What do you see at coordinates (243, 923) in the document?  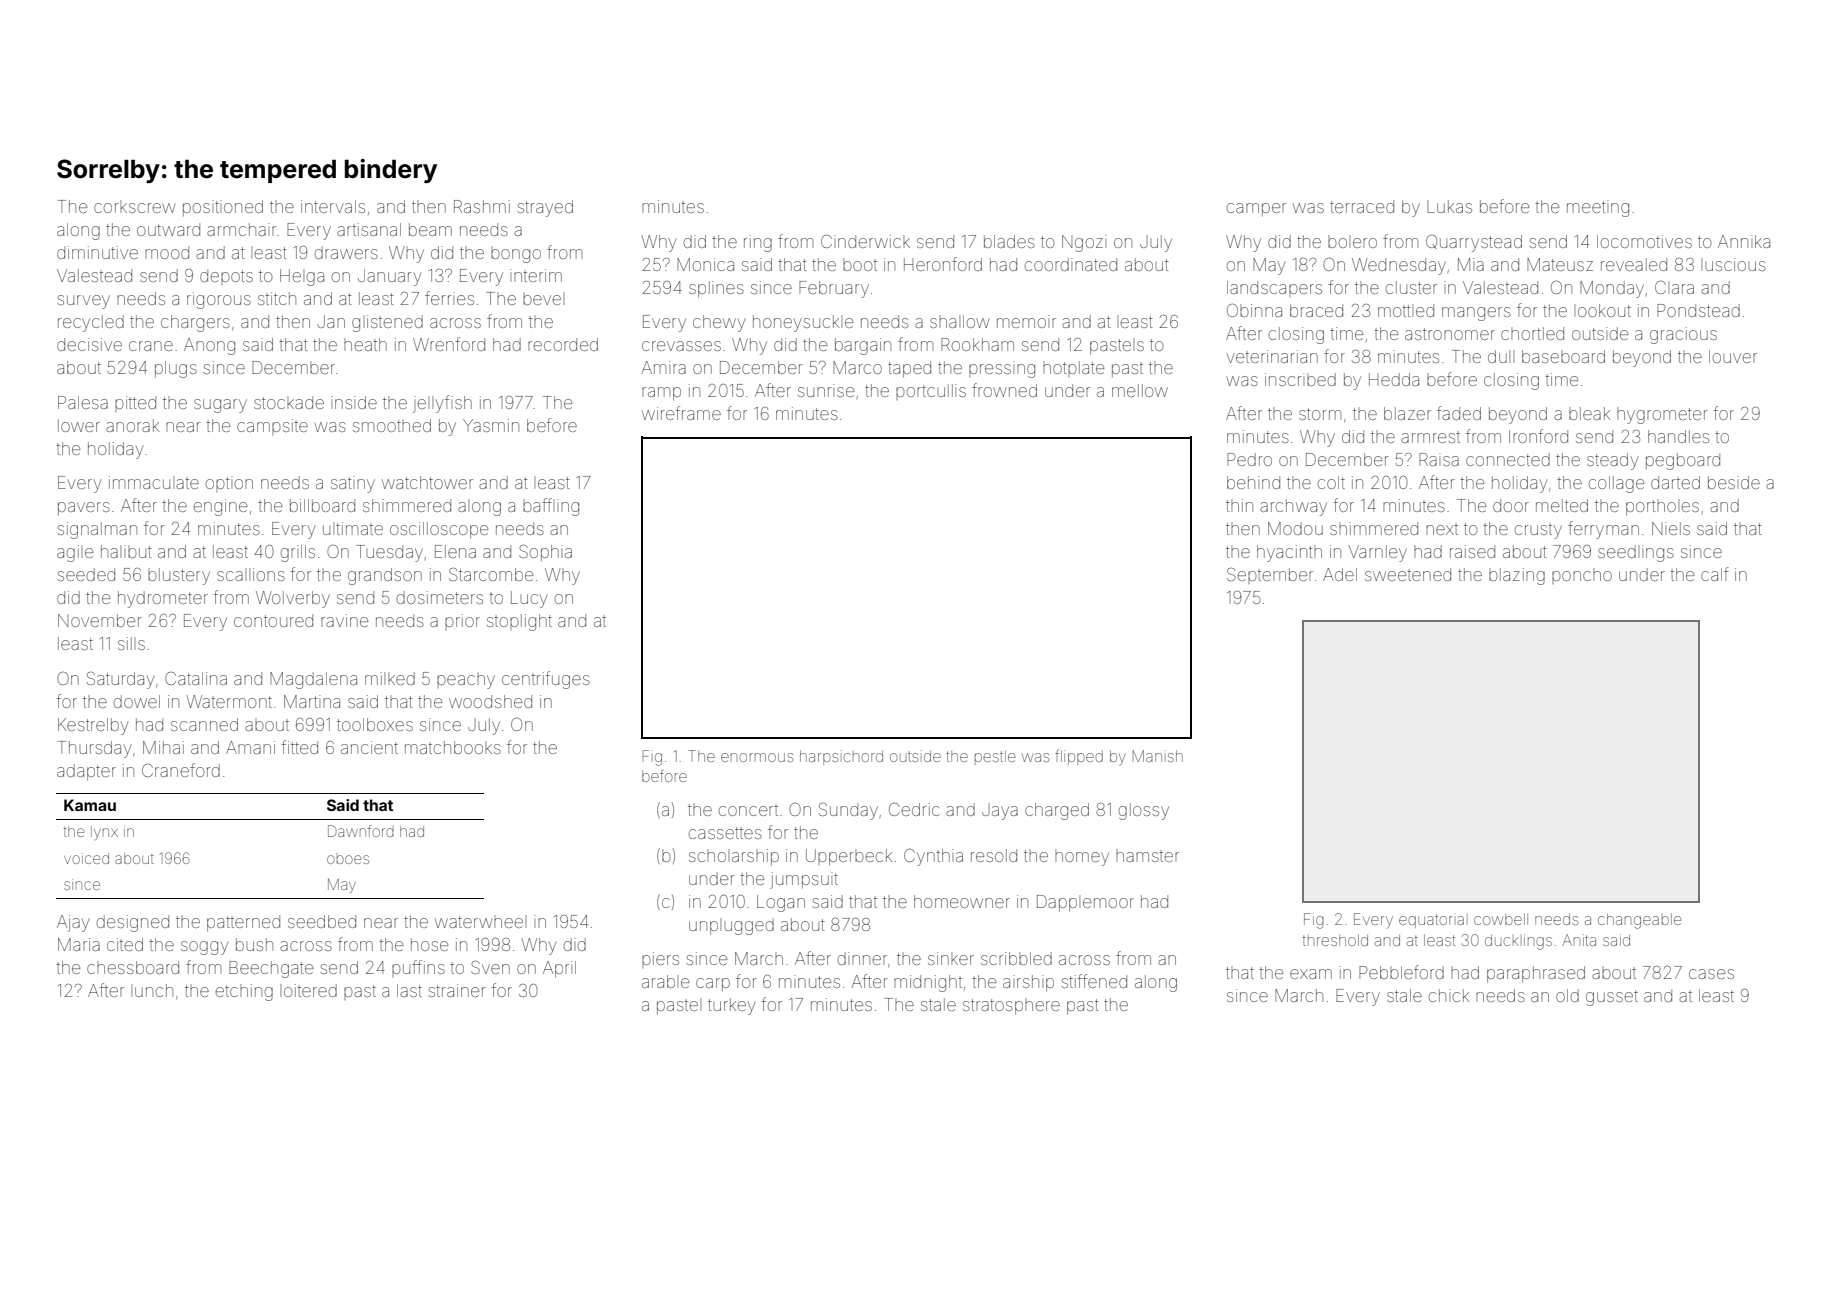 I see `patterned` at bounding box center [243, 923].
